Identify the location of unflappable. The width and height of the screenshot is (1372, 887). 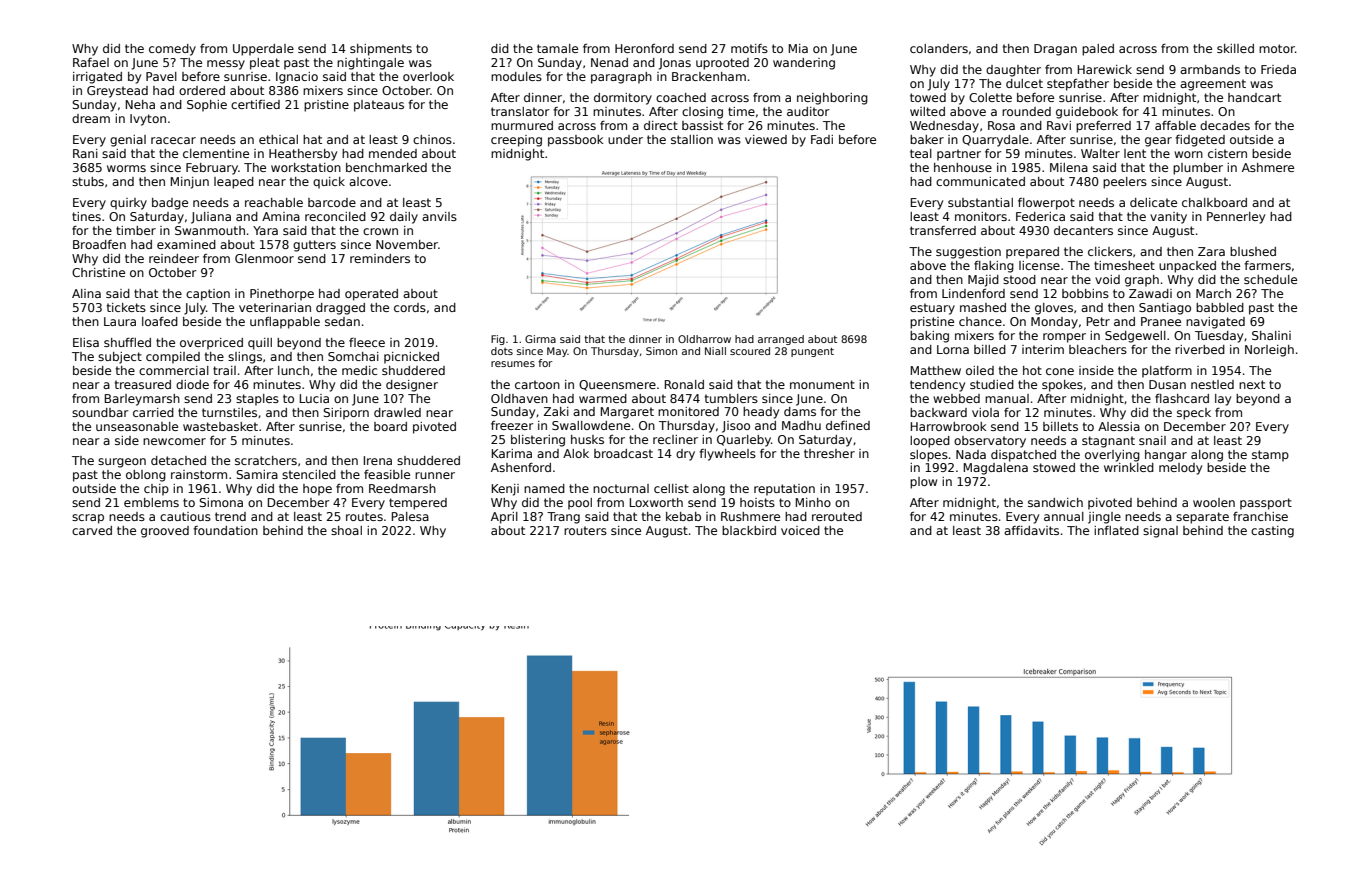
(285, 323).
